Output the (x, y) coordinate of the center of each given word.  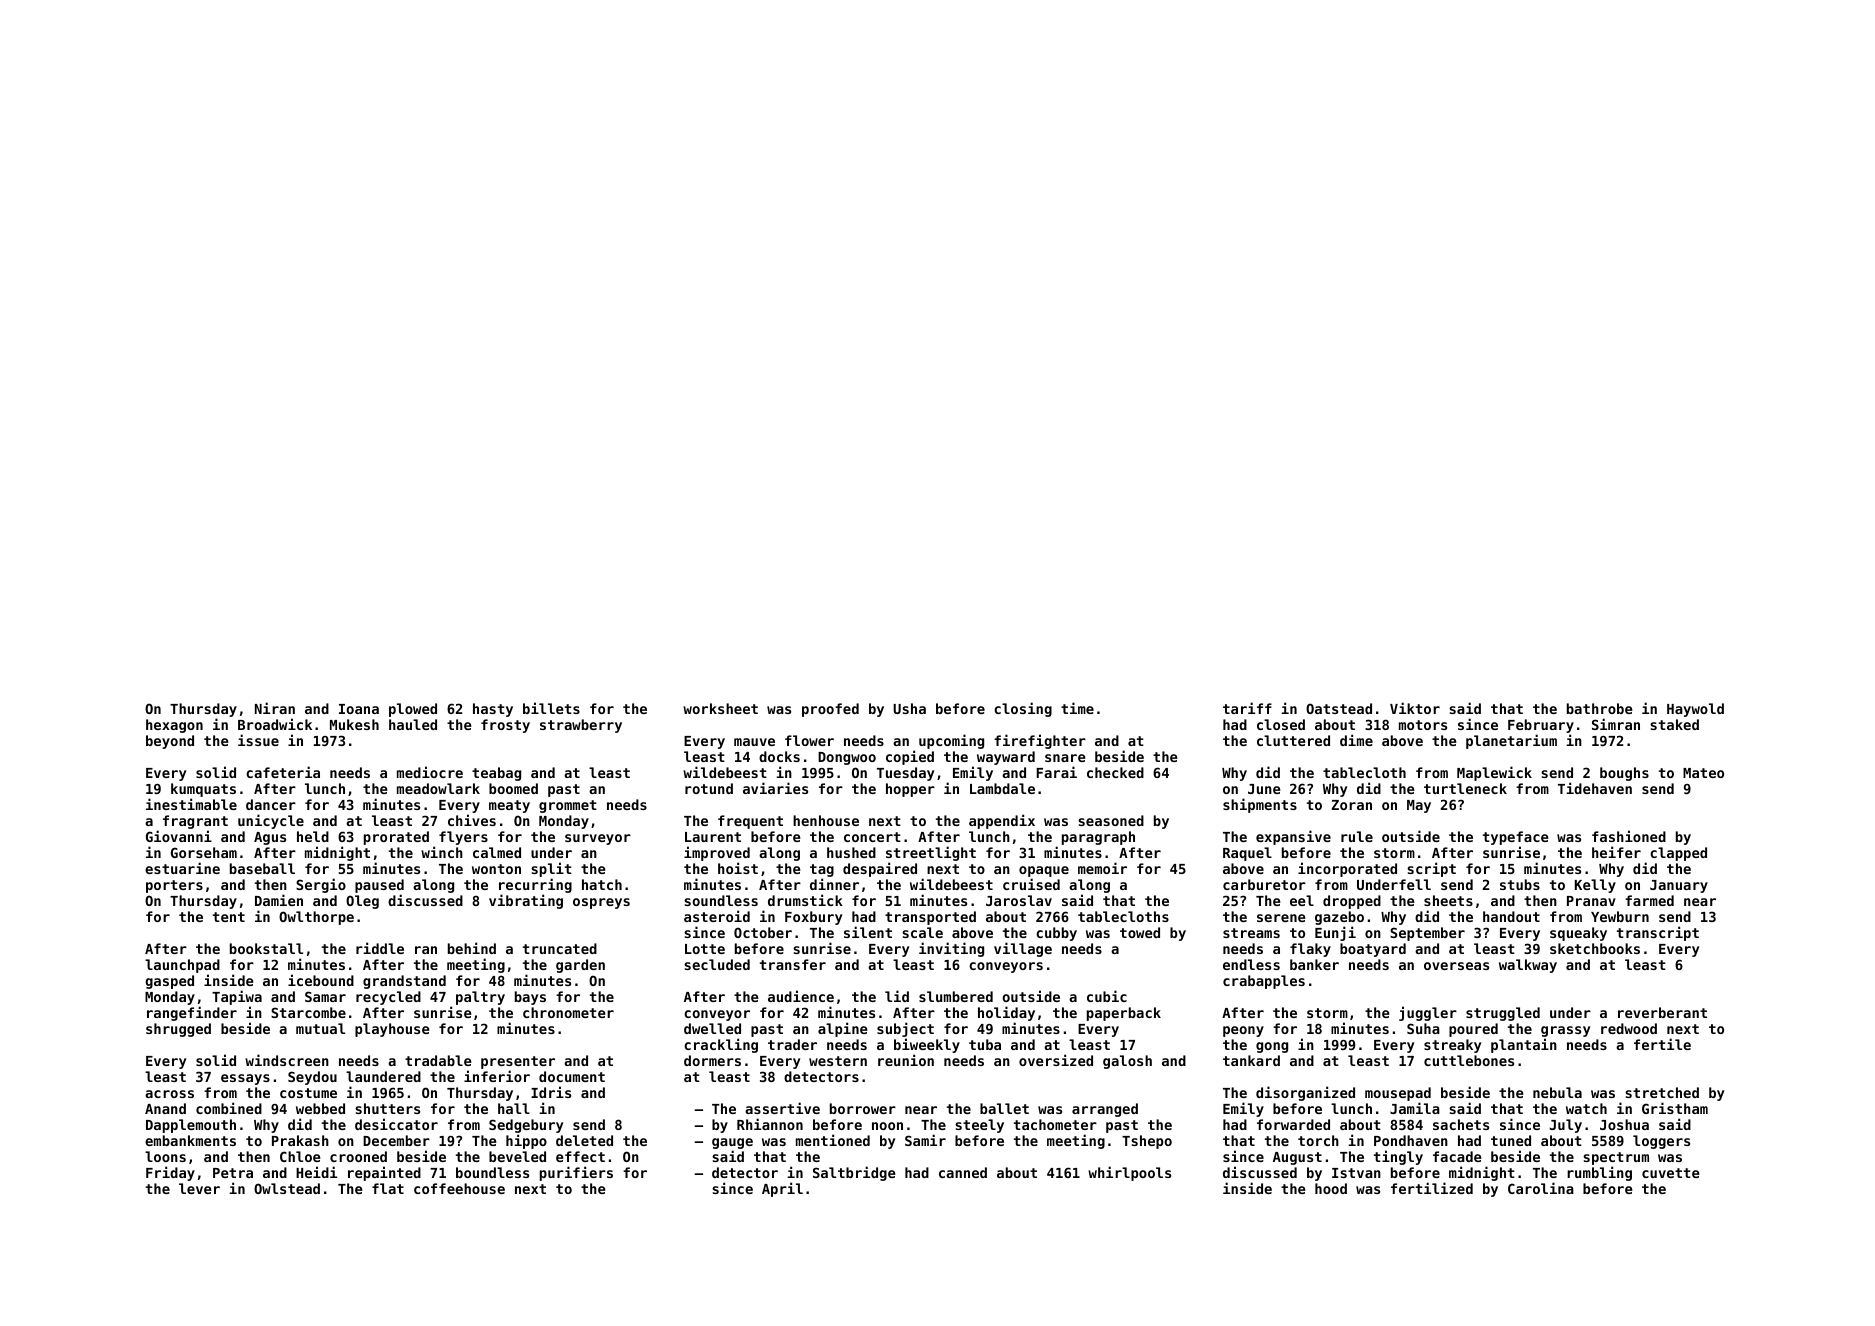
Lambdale (1002, 788)
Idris (551, 1092)
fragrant (195, 822)
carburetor (1264, 884)
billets (551, 708)
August (1297, 1158)
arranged (1105, 1110)
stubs (1520, 884)
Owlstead (287, 1188)
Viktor (1415, 708)
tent (229, 917)
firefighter (1040, 741)
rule (1357, 836)
